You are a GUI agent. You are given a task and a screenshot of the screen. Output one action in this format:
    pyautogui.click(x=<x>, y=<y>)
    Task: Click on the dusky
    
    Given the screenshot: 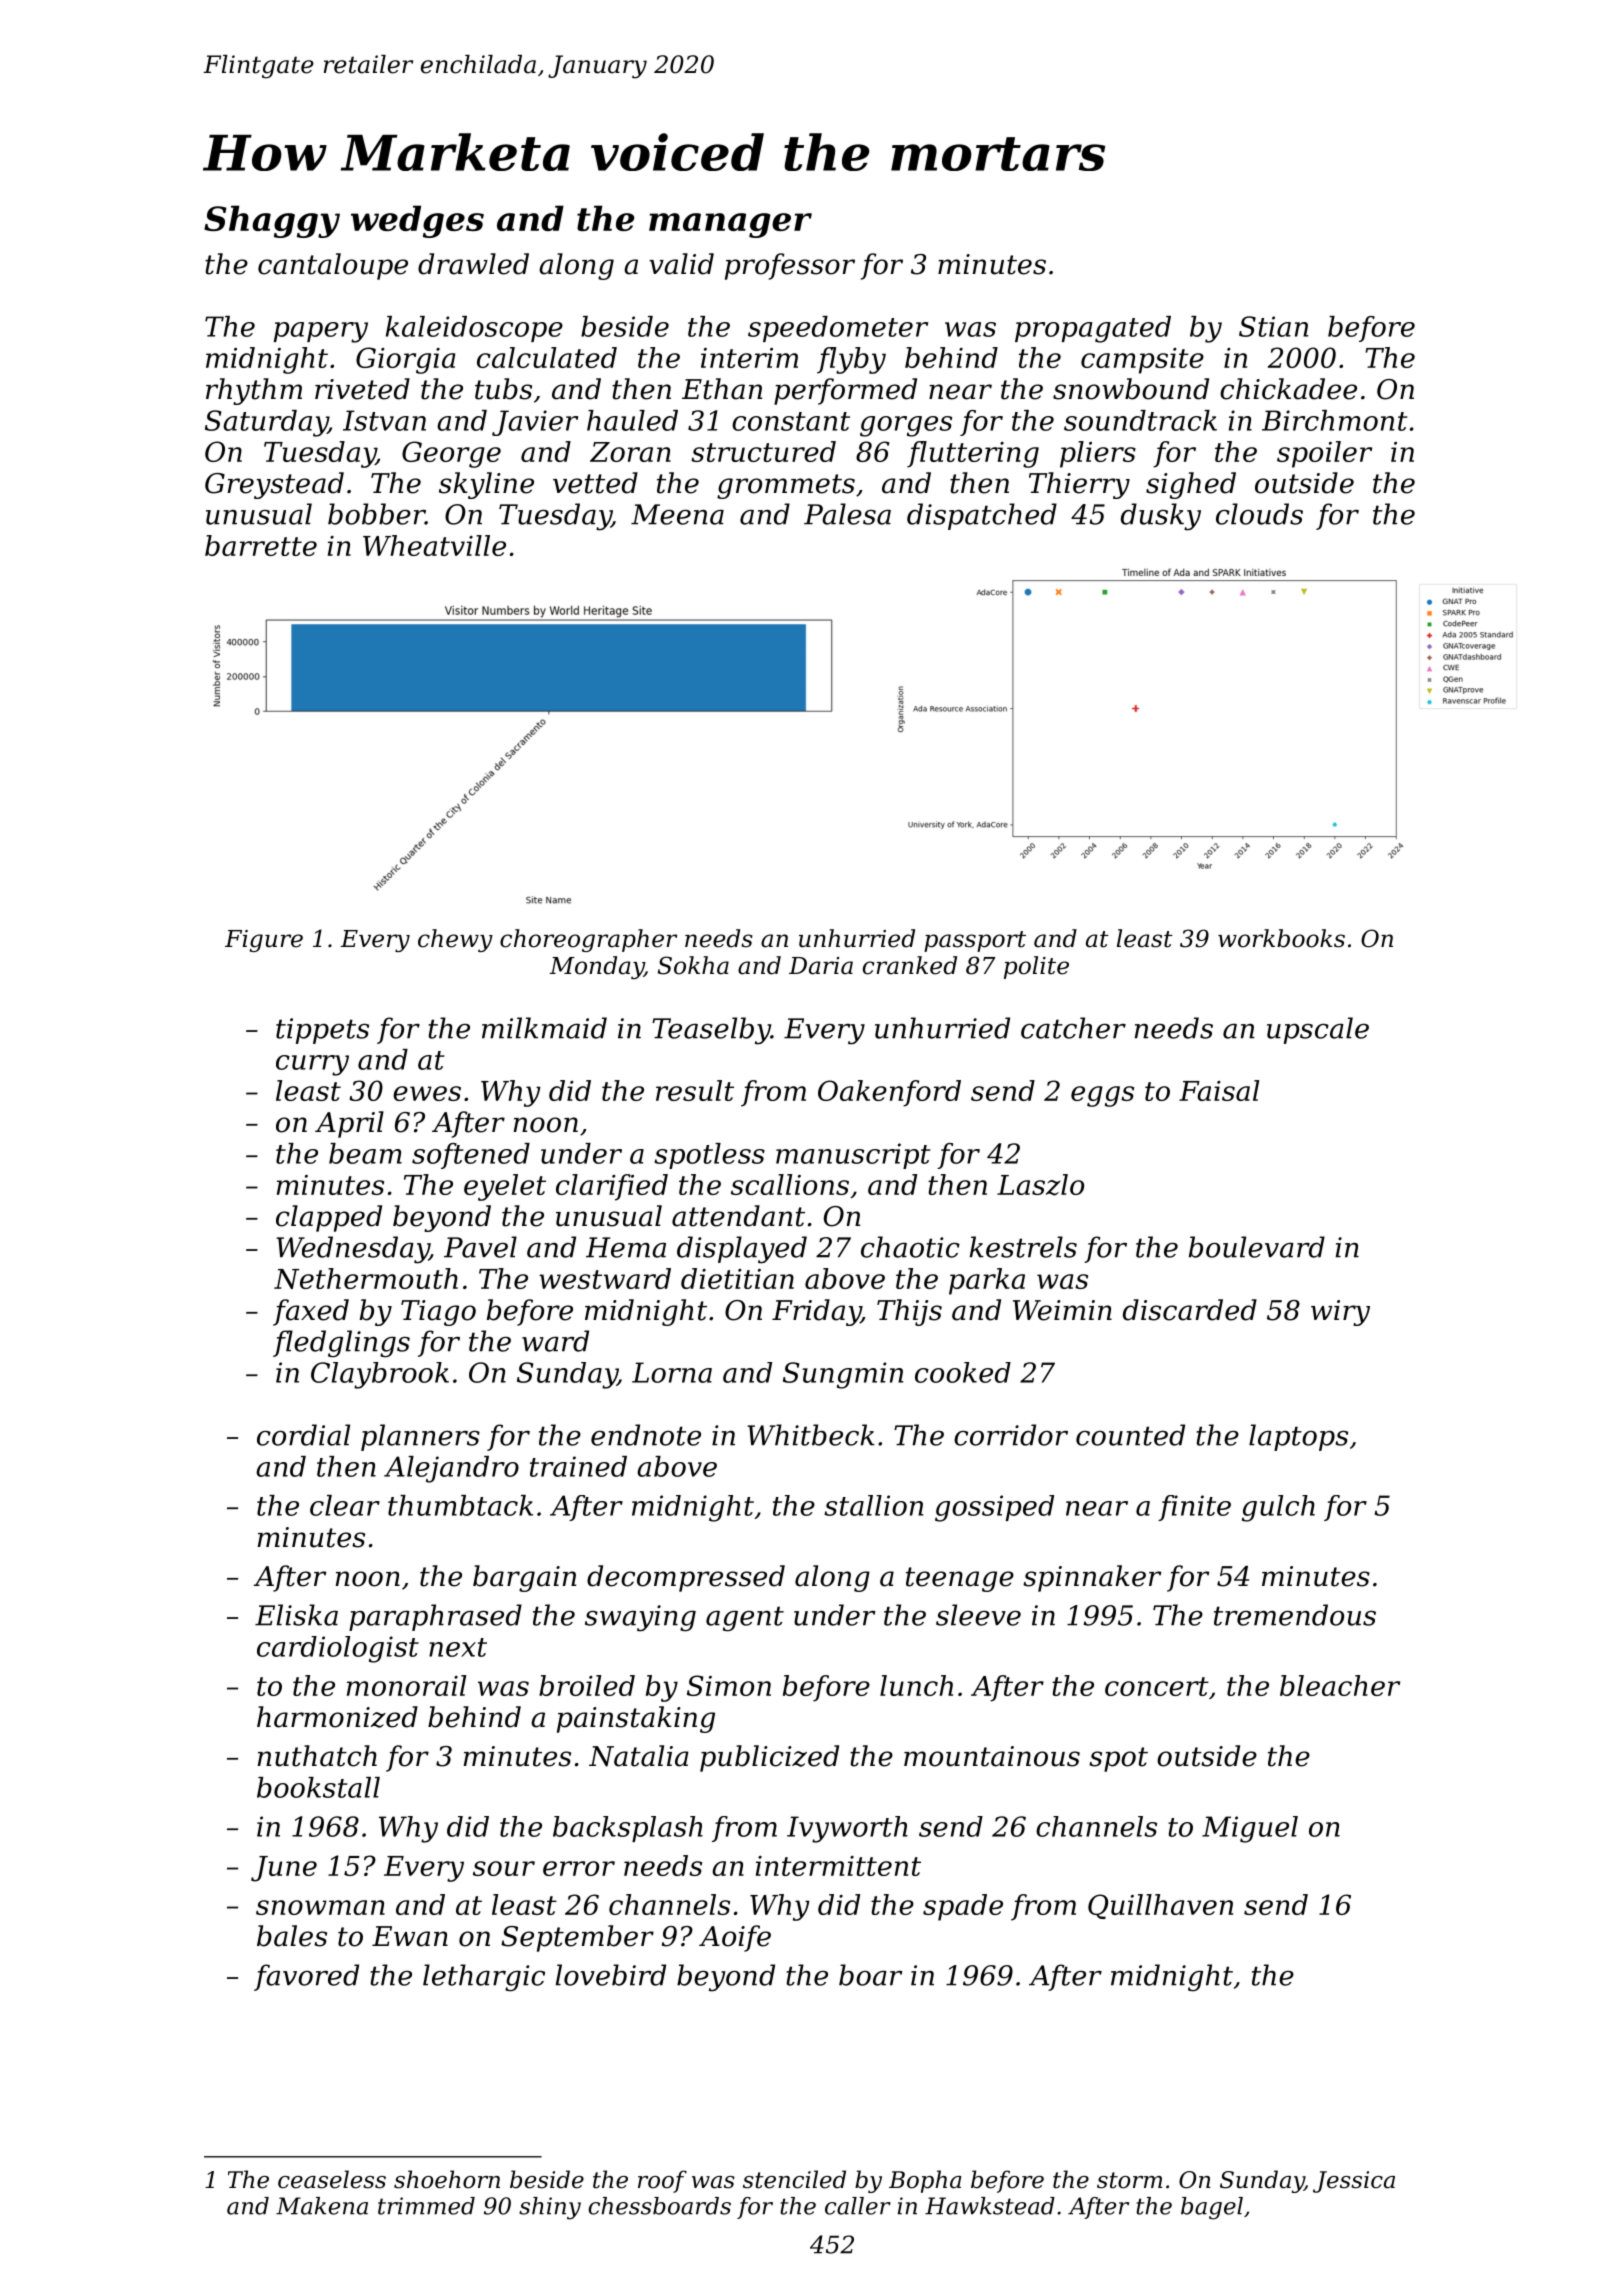 What is the action you would take?
    pyautogui.click(x=1161, y=517)
